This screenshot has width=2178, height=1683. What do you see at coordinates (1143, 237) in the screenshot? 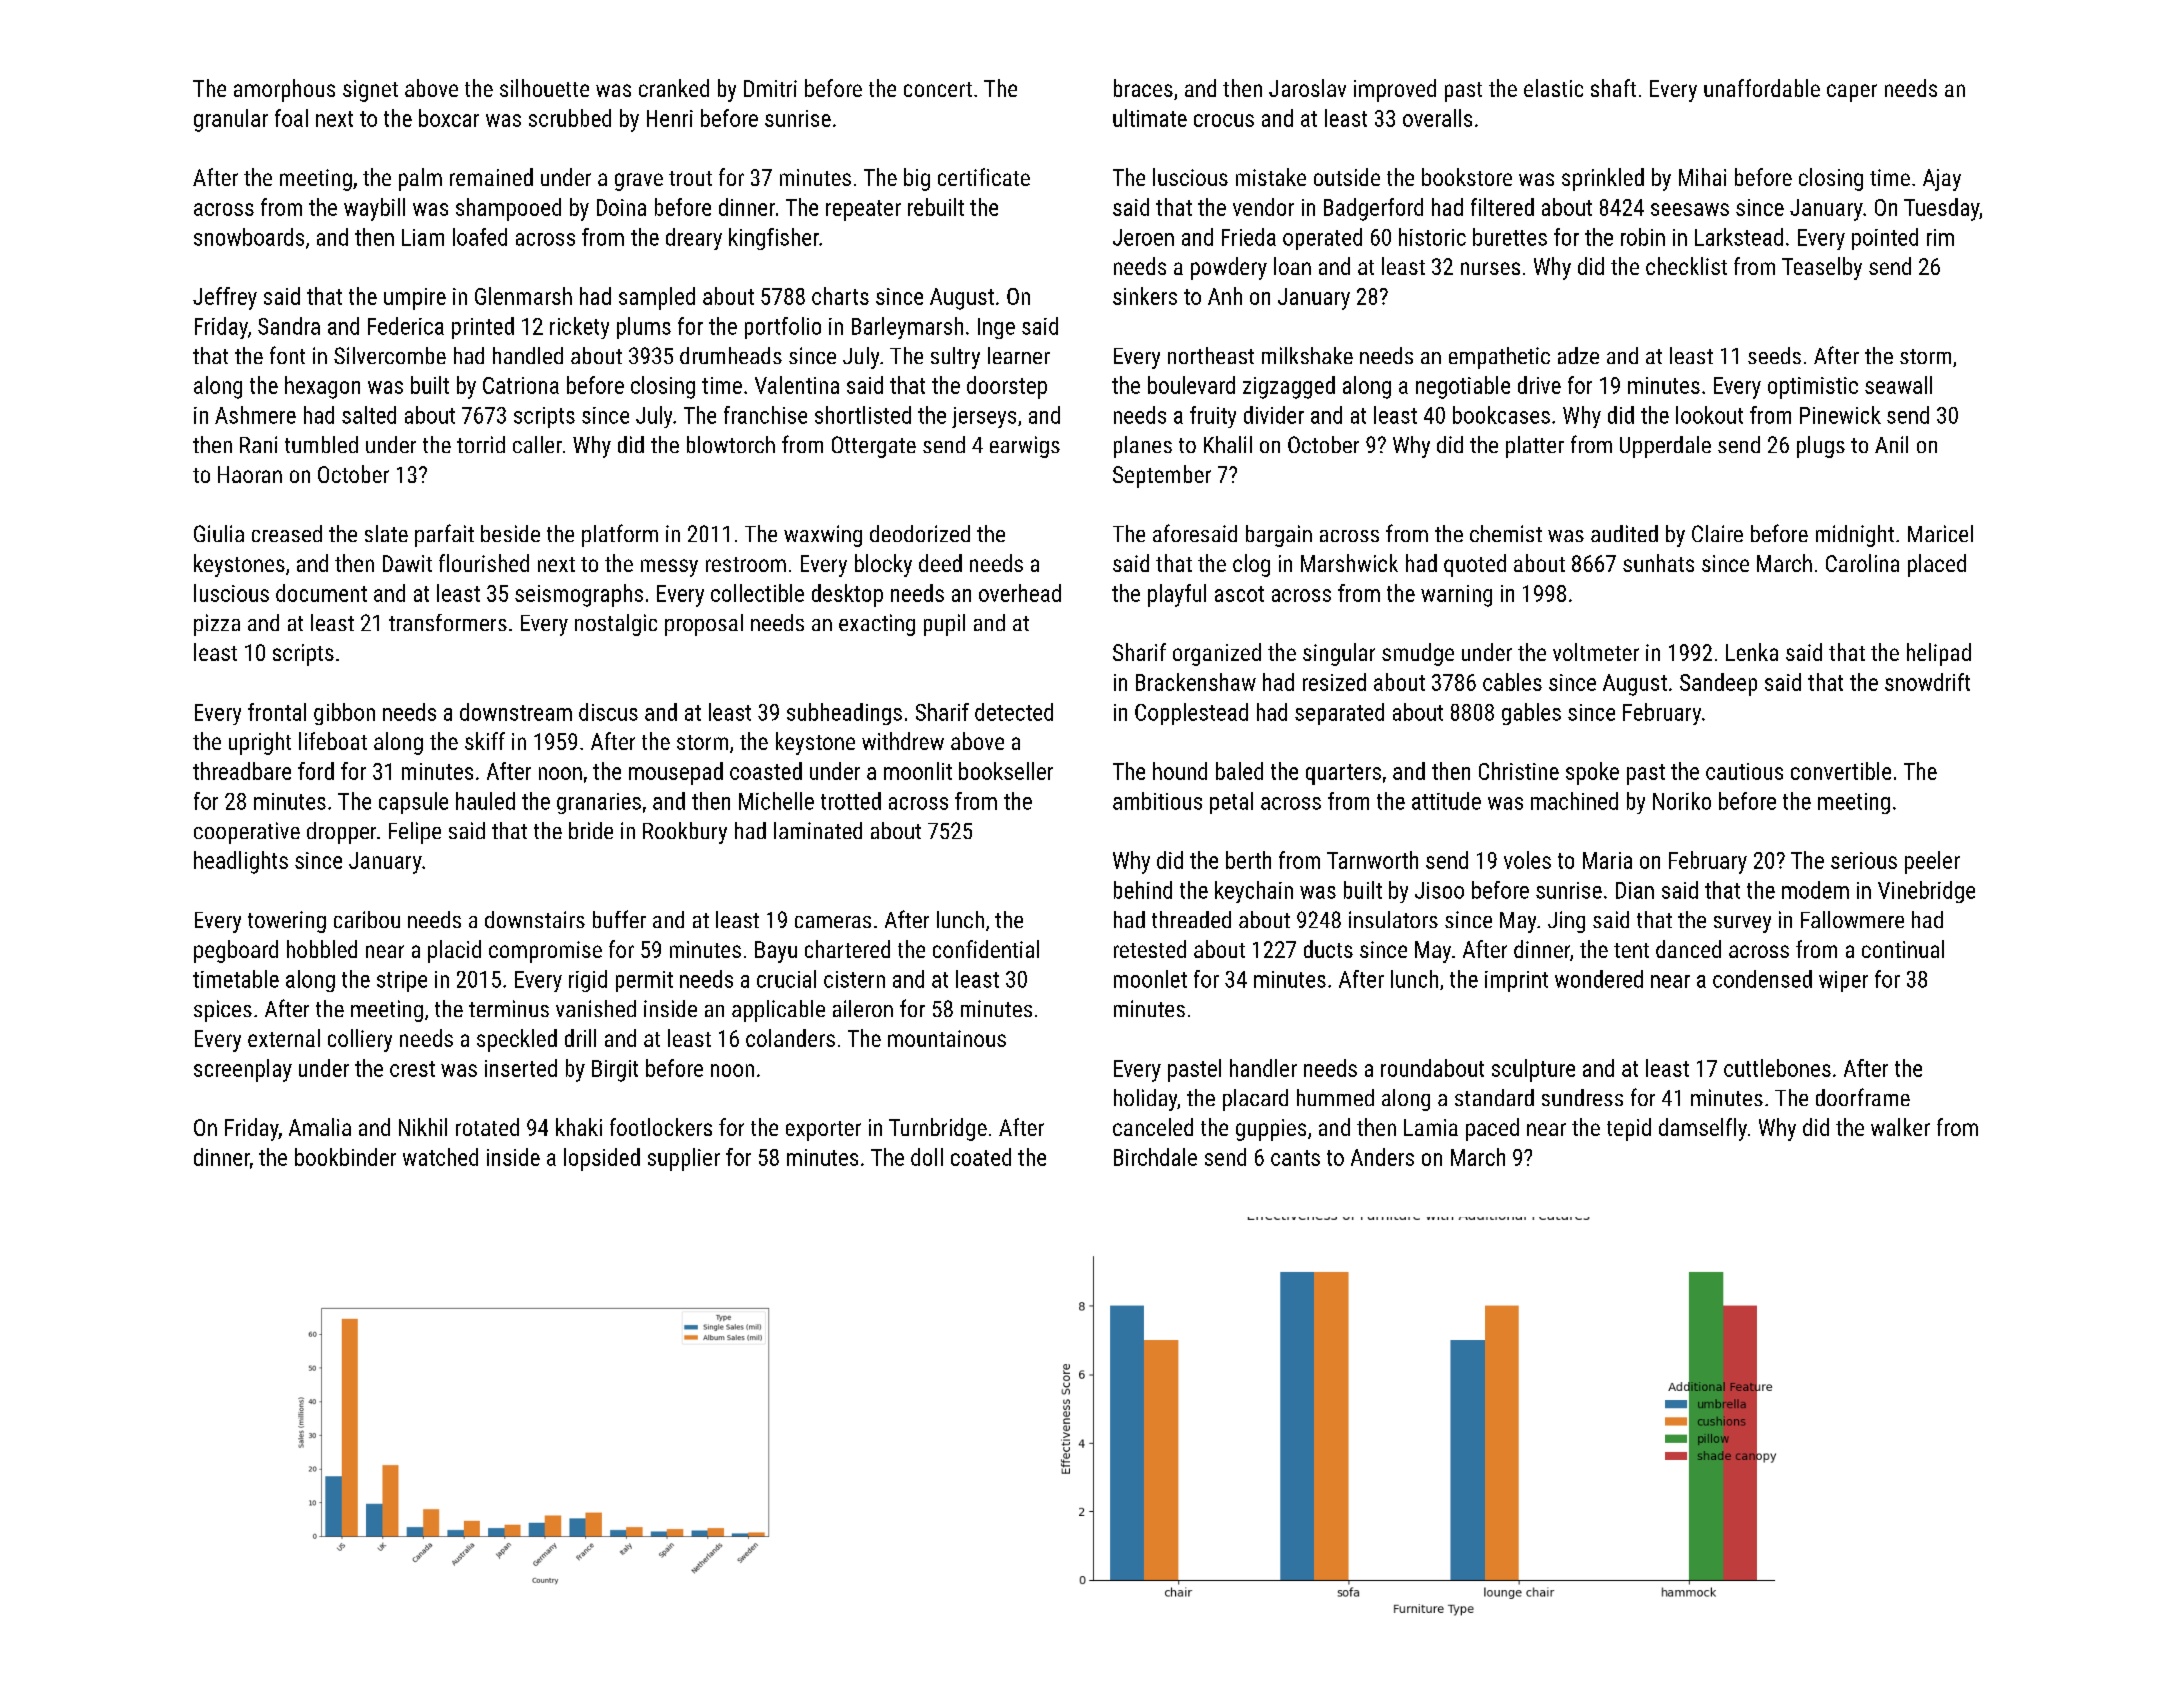
I see `Jeroen` at bounding box center [1143, 237].
